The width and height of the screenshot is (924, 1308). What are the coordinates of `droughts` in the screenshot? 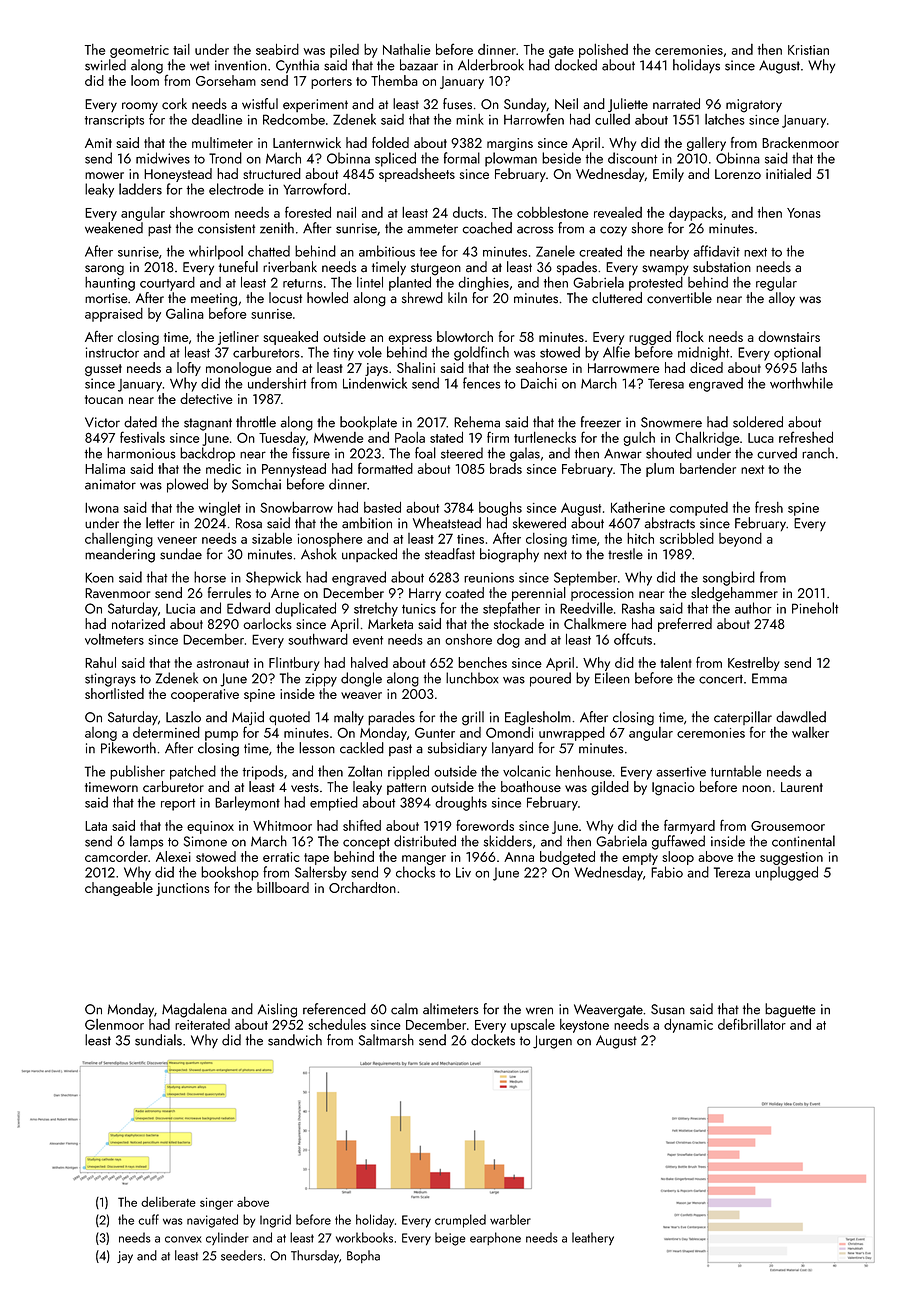 It's located at (461, 803).
